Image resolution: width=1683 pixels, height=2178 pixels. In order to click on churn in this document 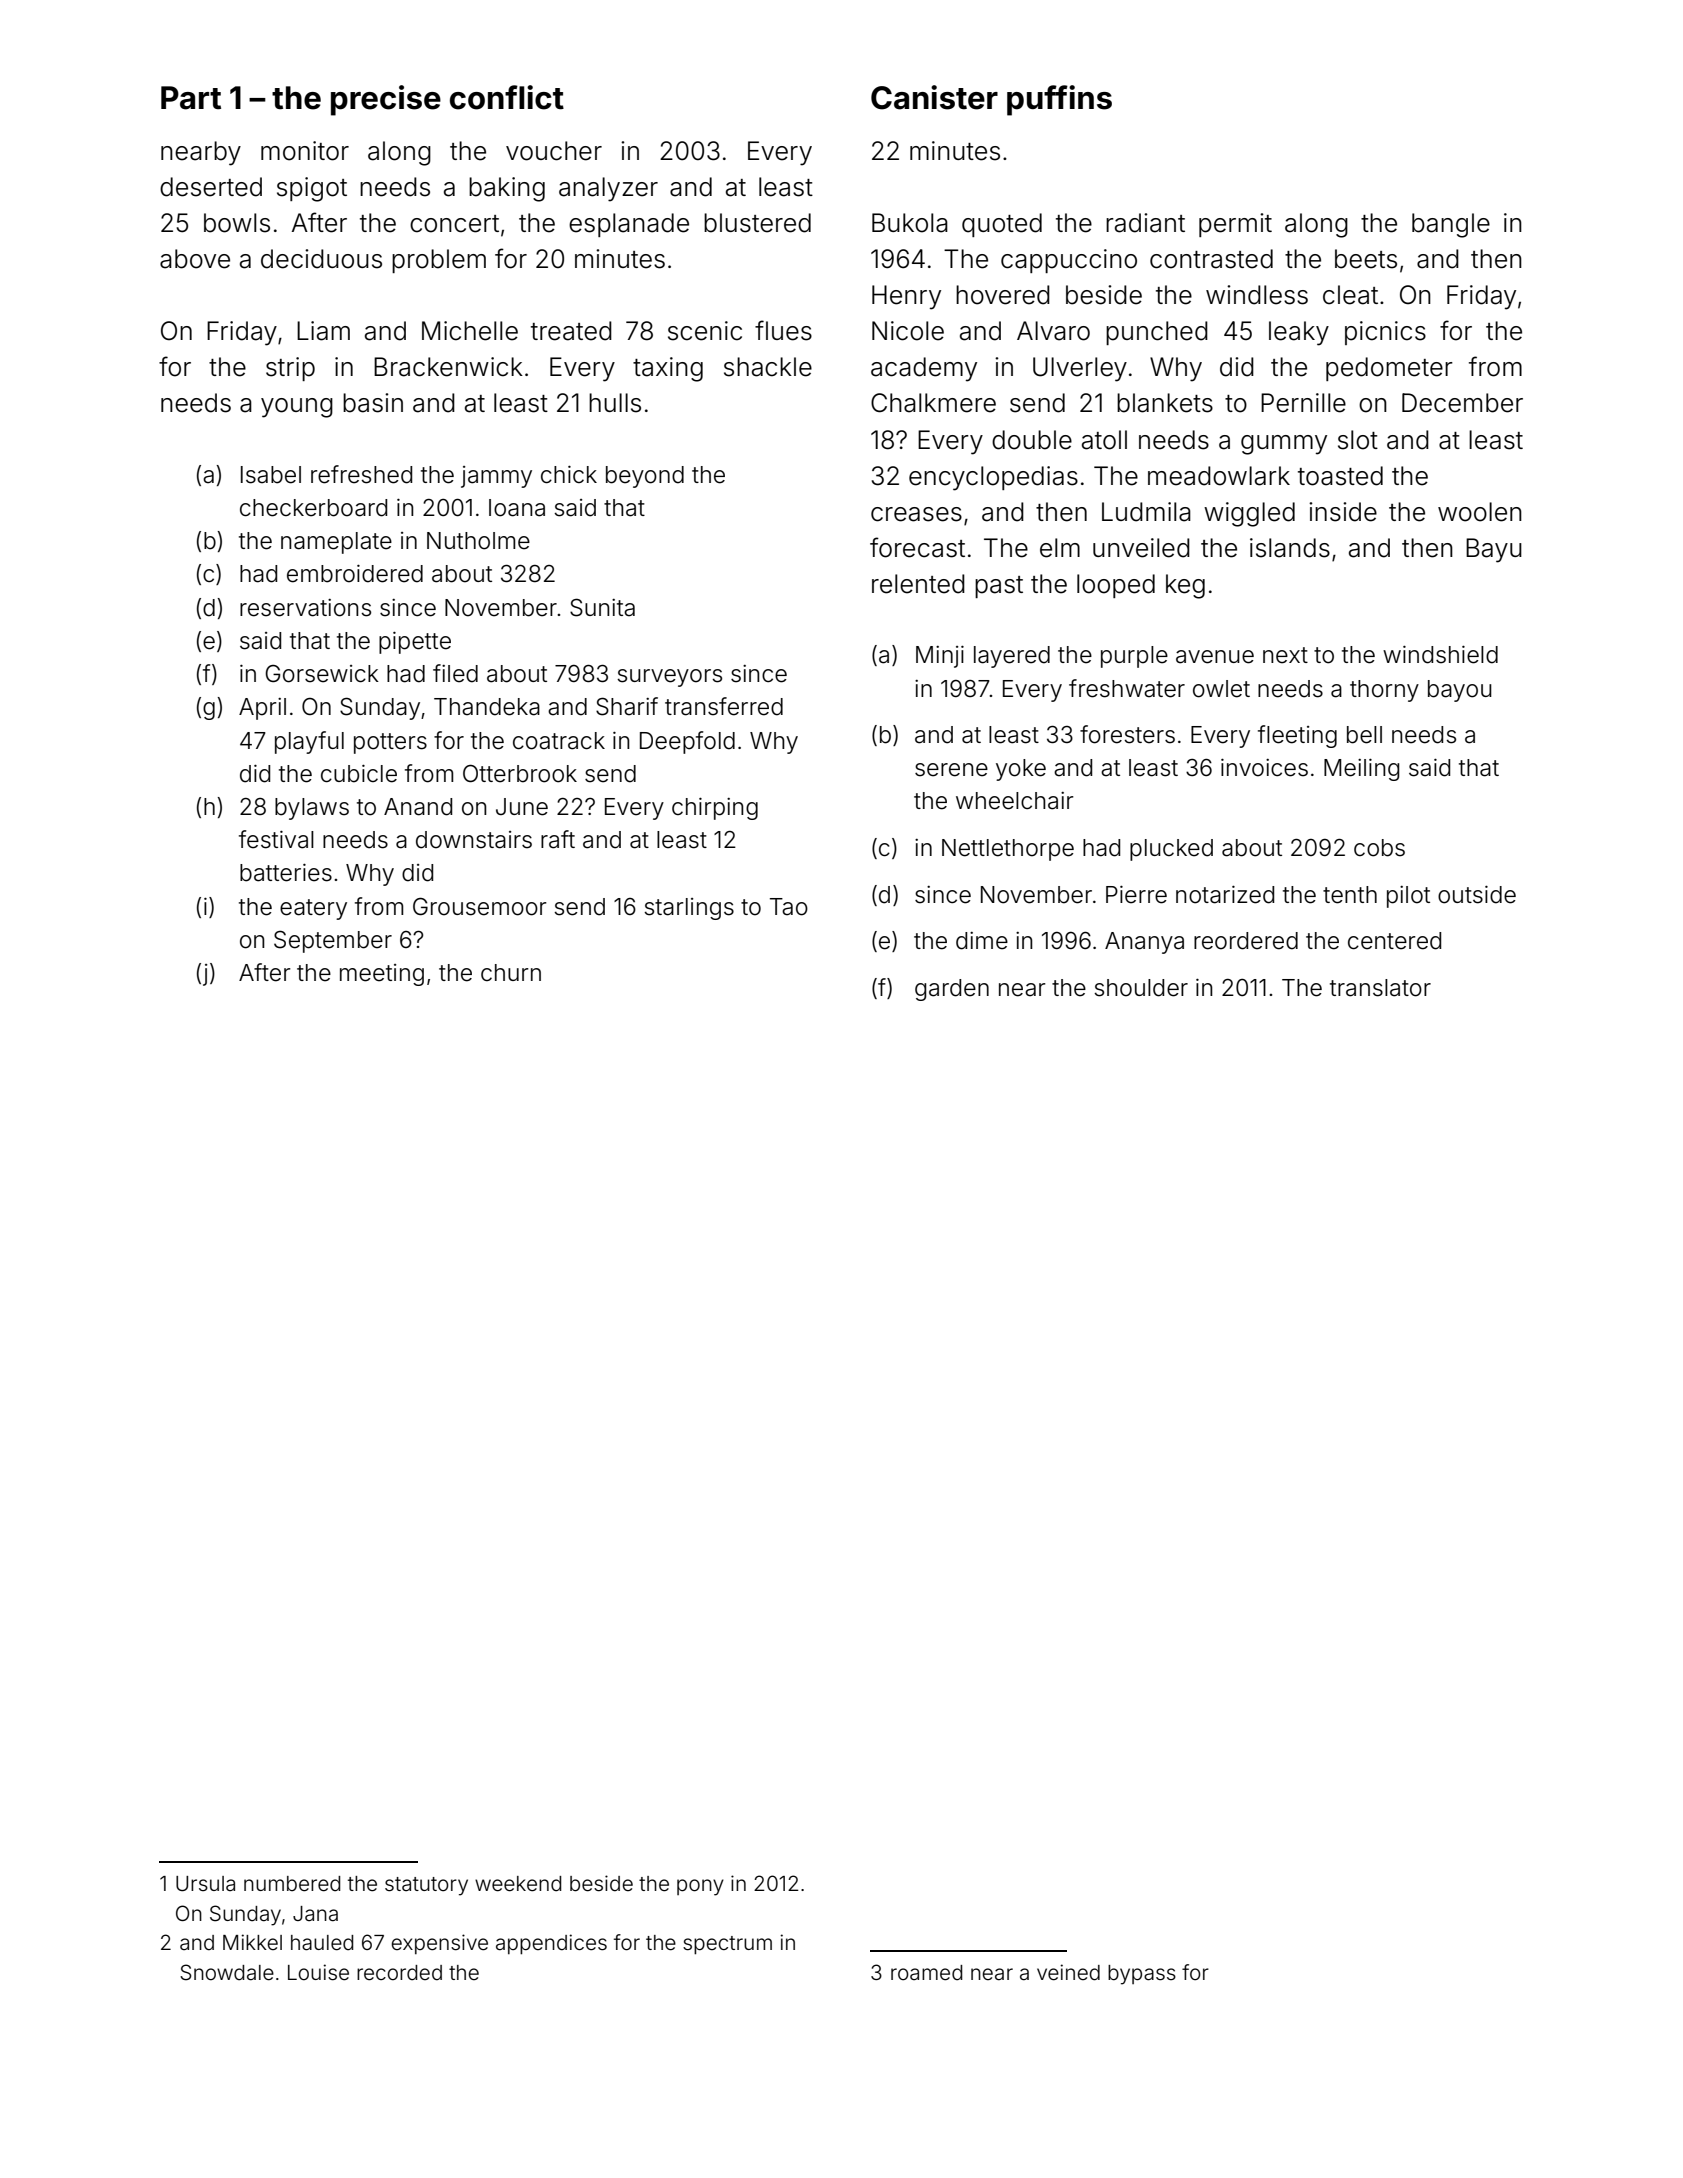, I will do `click(511, 972)`.
